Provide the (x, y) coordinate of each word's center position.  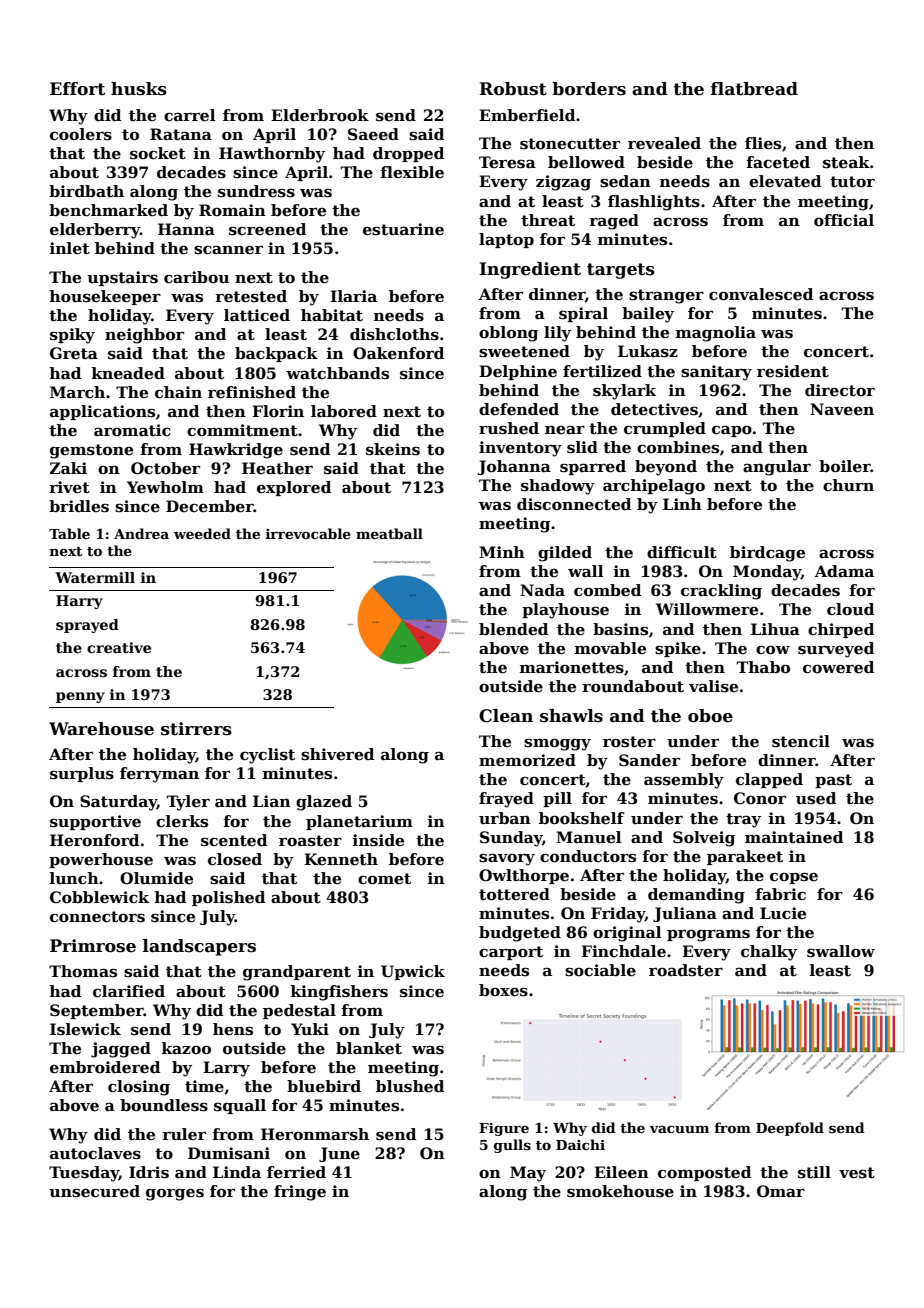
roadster (686, 970)
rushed (509, 428)
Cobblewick (99, 897)
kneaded (128, 373)
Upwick (413, 972)
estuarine (403, 229)
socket (158, 153)
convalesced (761, 294)
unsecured (94, 1191)
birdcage (767, 554)
